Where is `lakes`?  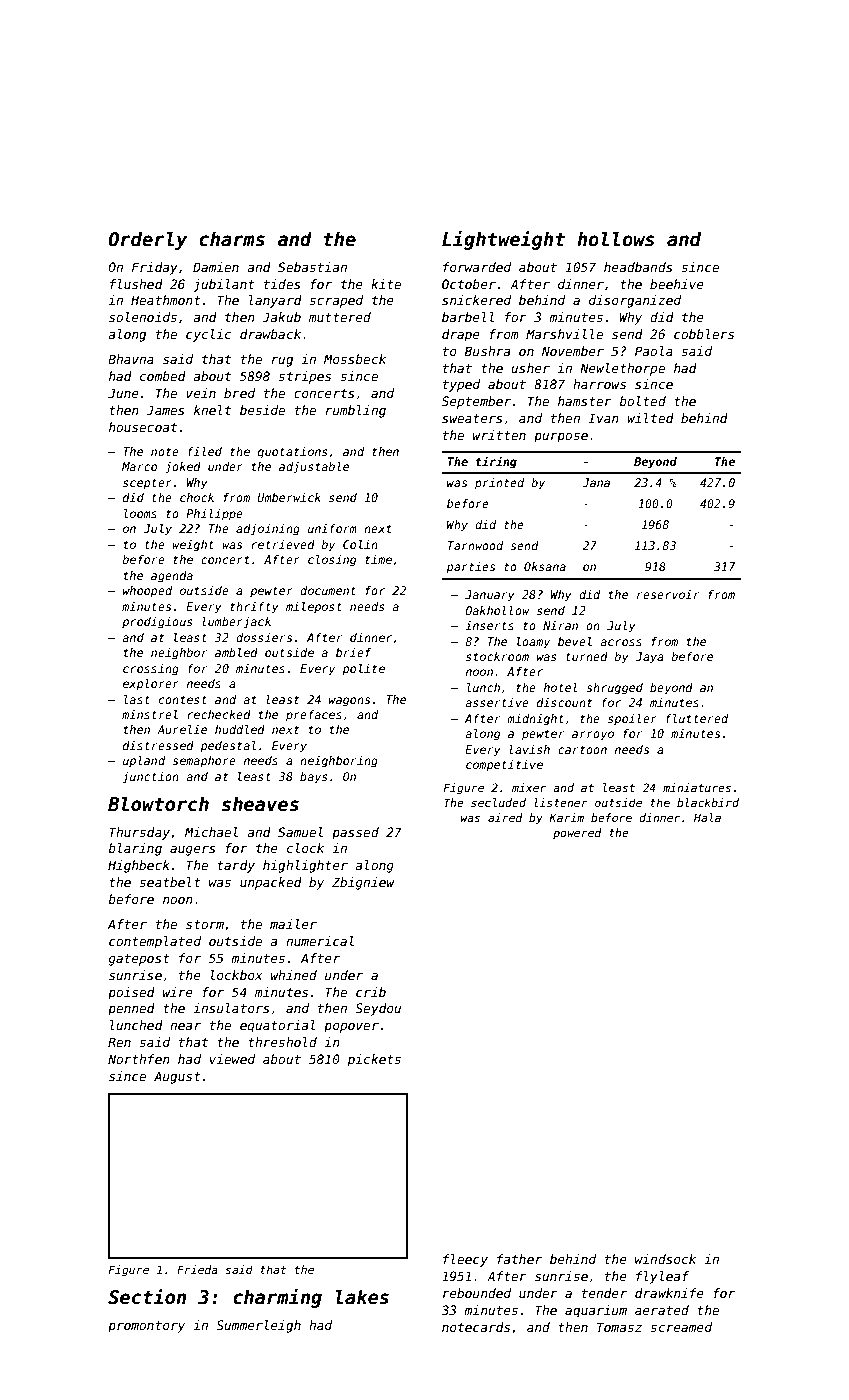 lakes is located at coordinates (362, 1297).
